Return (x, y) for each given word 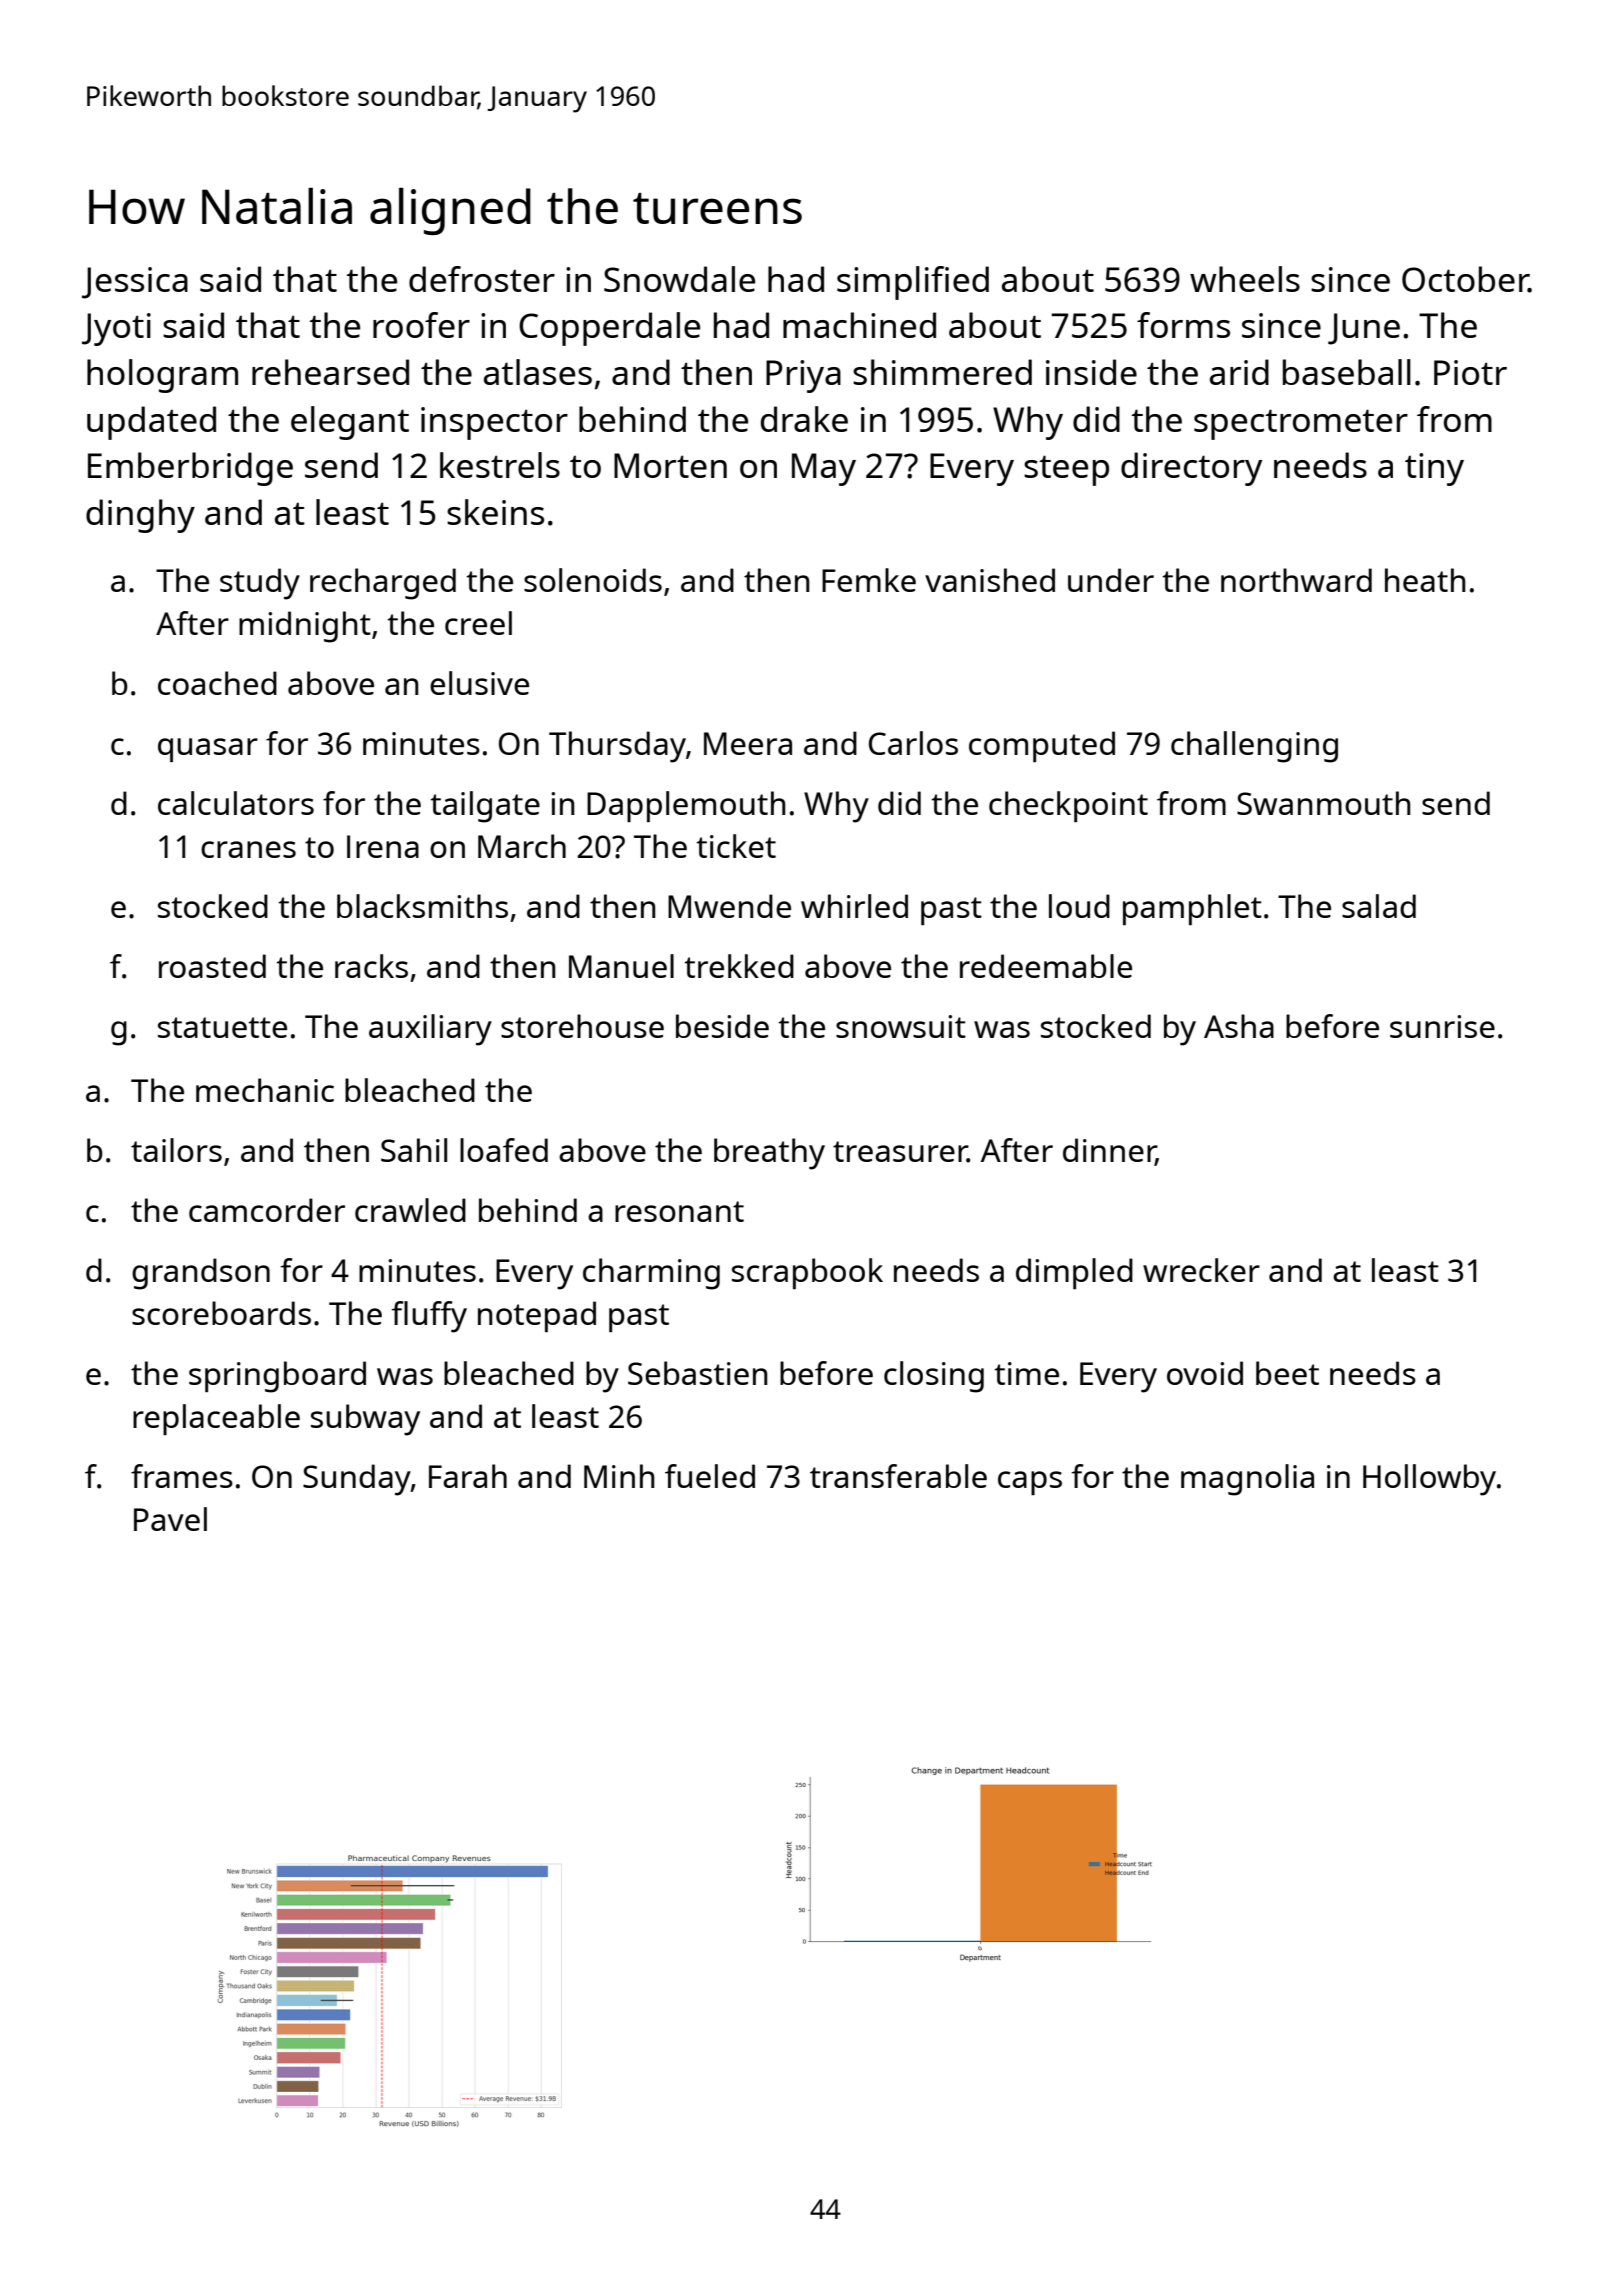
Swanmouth (1323, 803)
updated (151, 423)
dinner (1109, 1151)
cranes (248, 849)
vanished (990, 580)
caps (1030, 1483)
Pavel (170, 1519)
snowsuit (901, 1026)
